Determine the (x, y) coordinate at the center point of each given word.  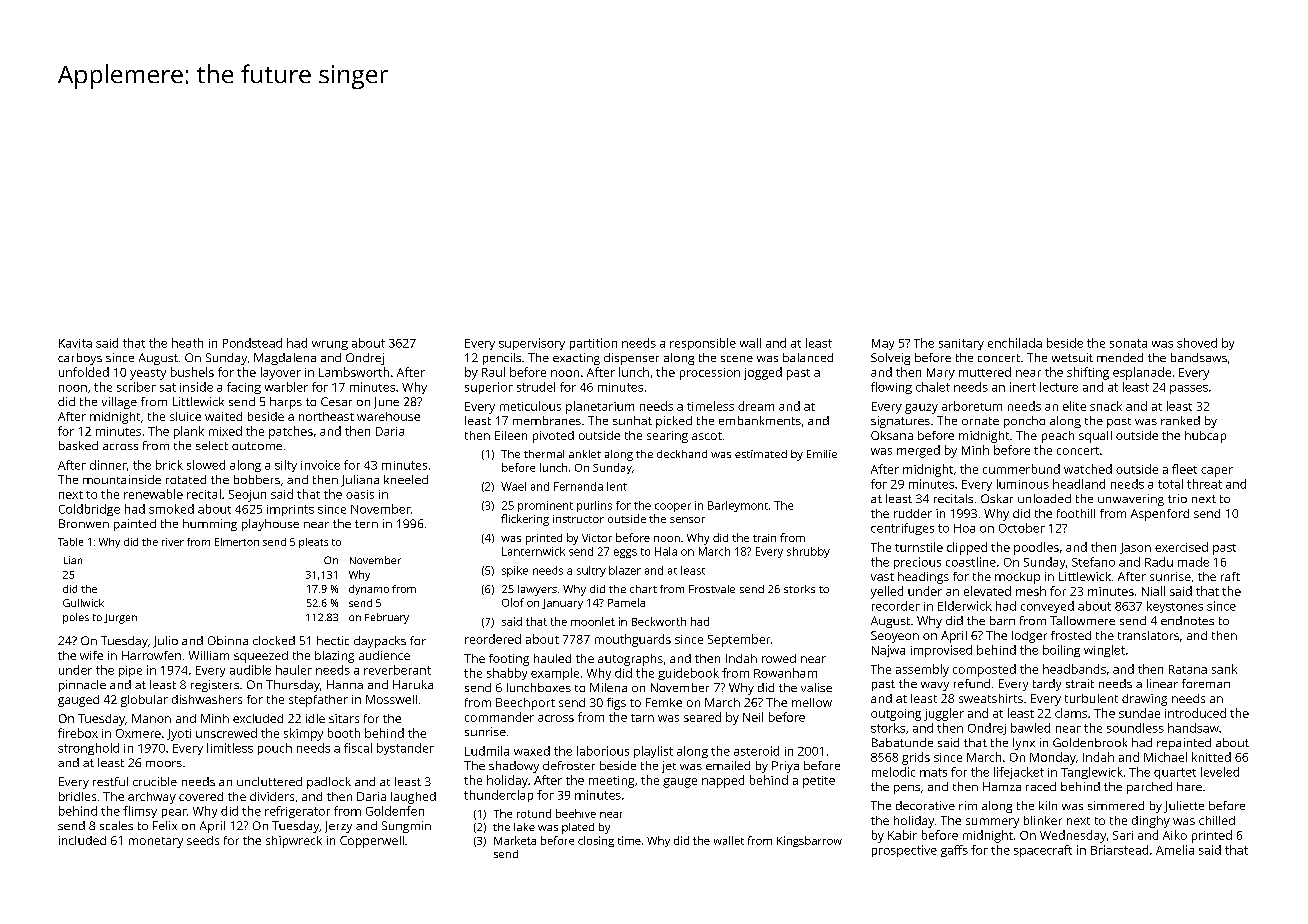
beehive (576, 813)
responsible (703, 344)
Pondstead (252, 343)
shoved (1197, 343)
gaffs (954, 851)
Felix (165, 825)
